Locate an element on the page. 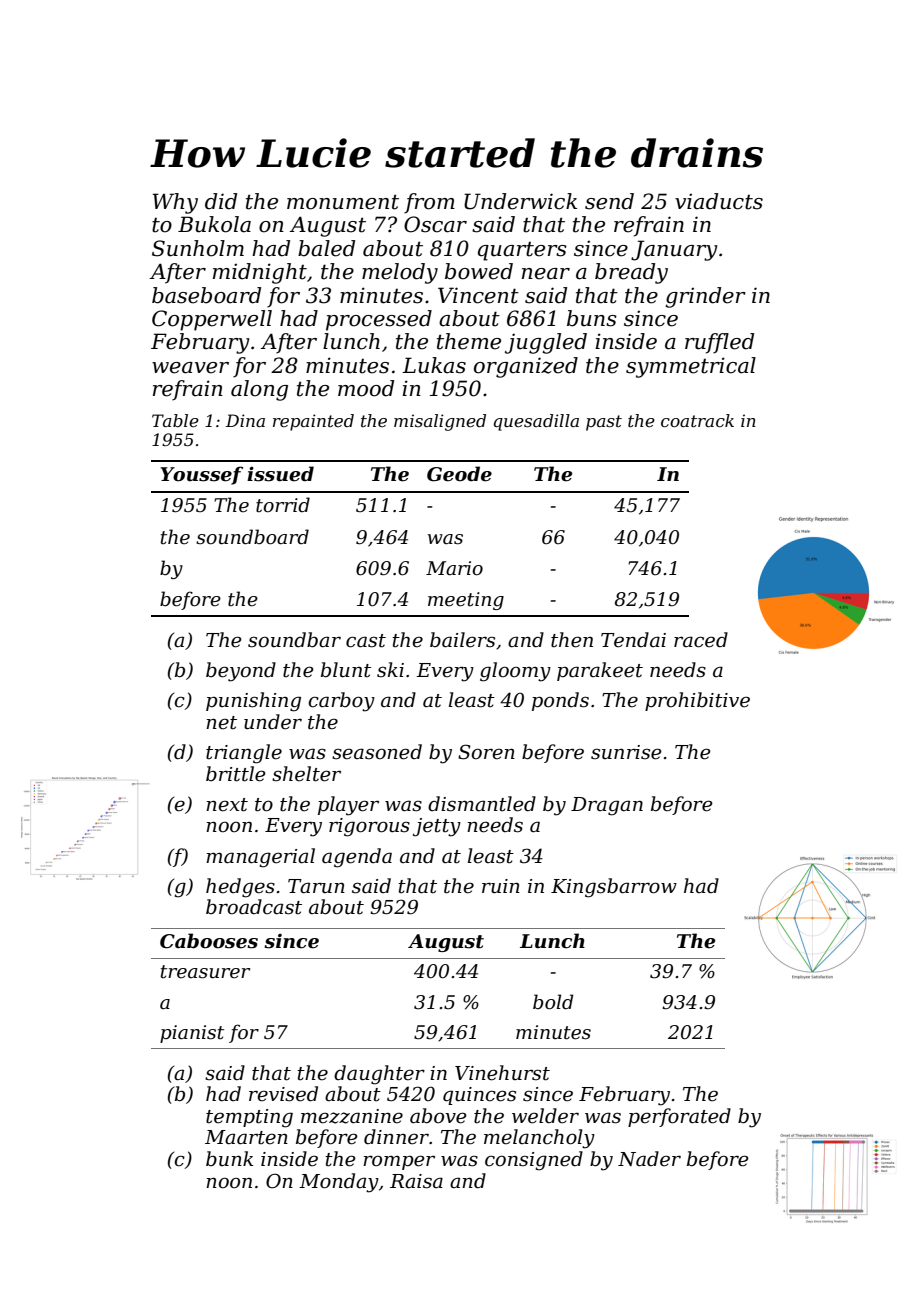 The height and width of the image is (1311, 924). bunk is located at coordinates (229, 1158).
